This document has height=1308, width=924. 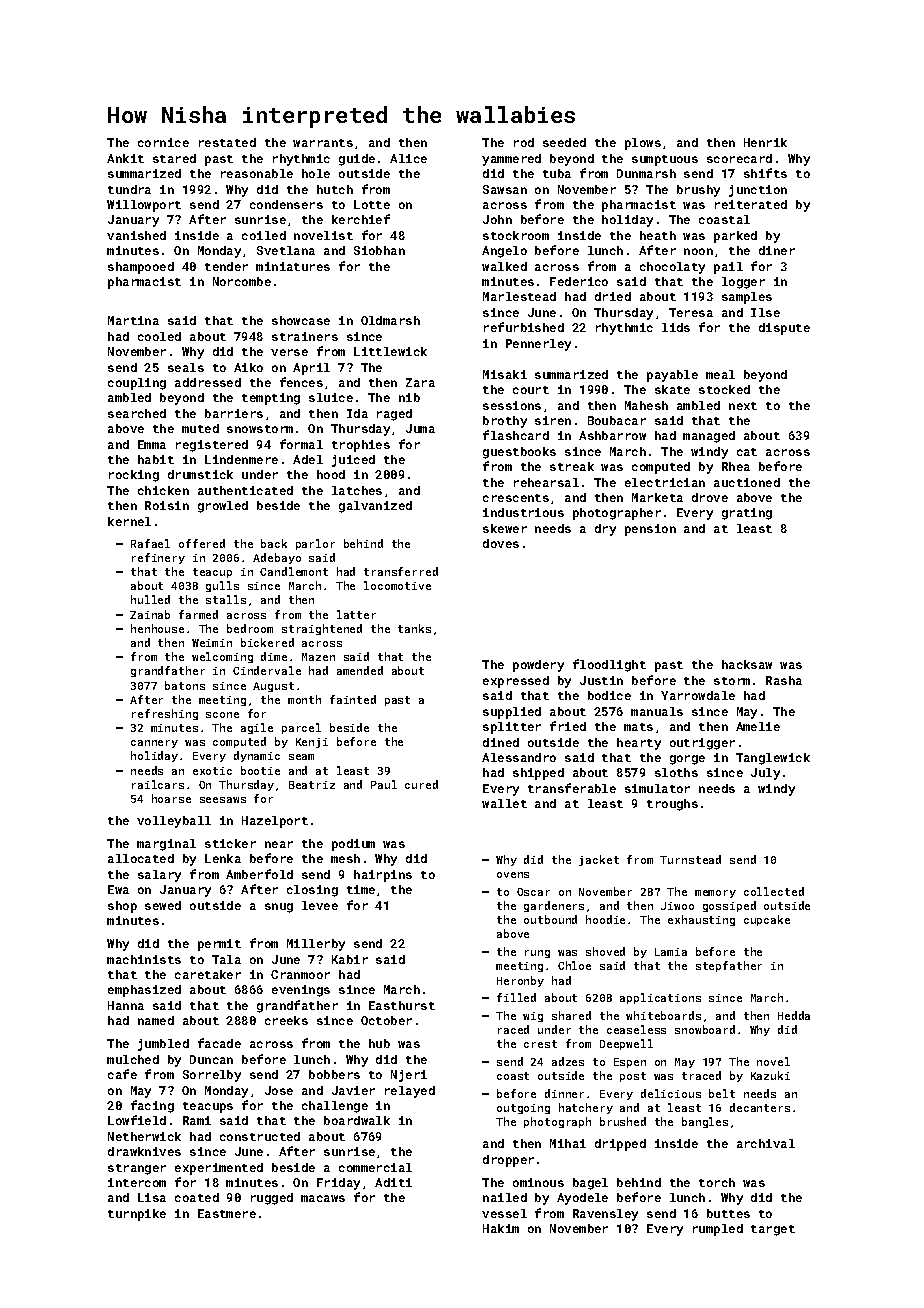 I want to click on torch, so click(x=717, y=1182).
